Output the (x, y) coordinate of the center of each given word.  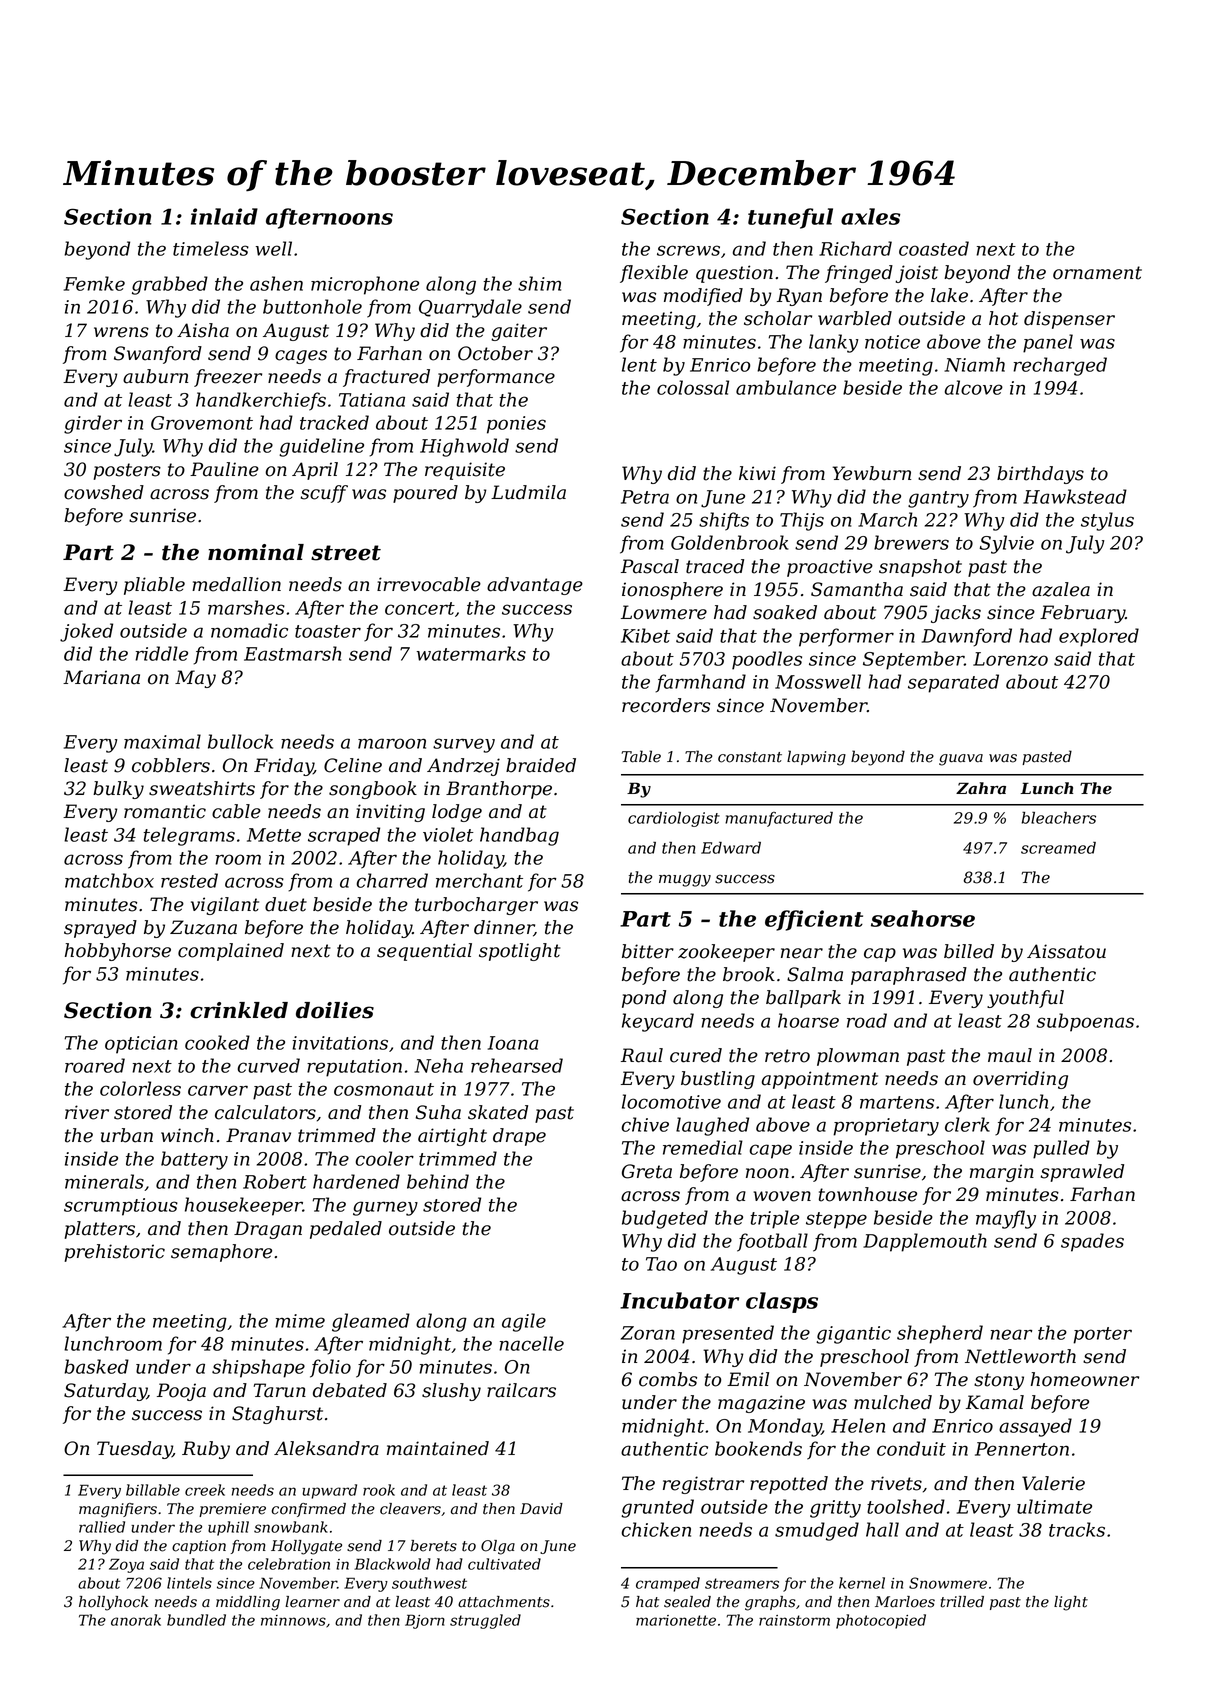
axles (870, 216)
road (867, 1020)
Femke (94, 283)
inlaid (224, 216)
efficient (814, 920)
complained (231, 952)
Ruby (206, 1450)
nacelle (531, 1343)
